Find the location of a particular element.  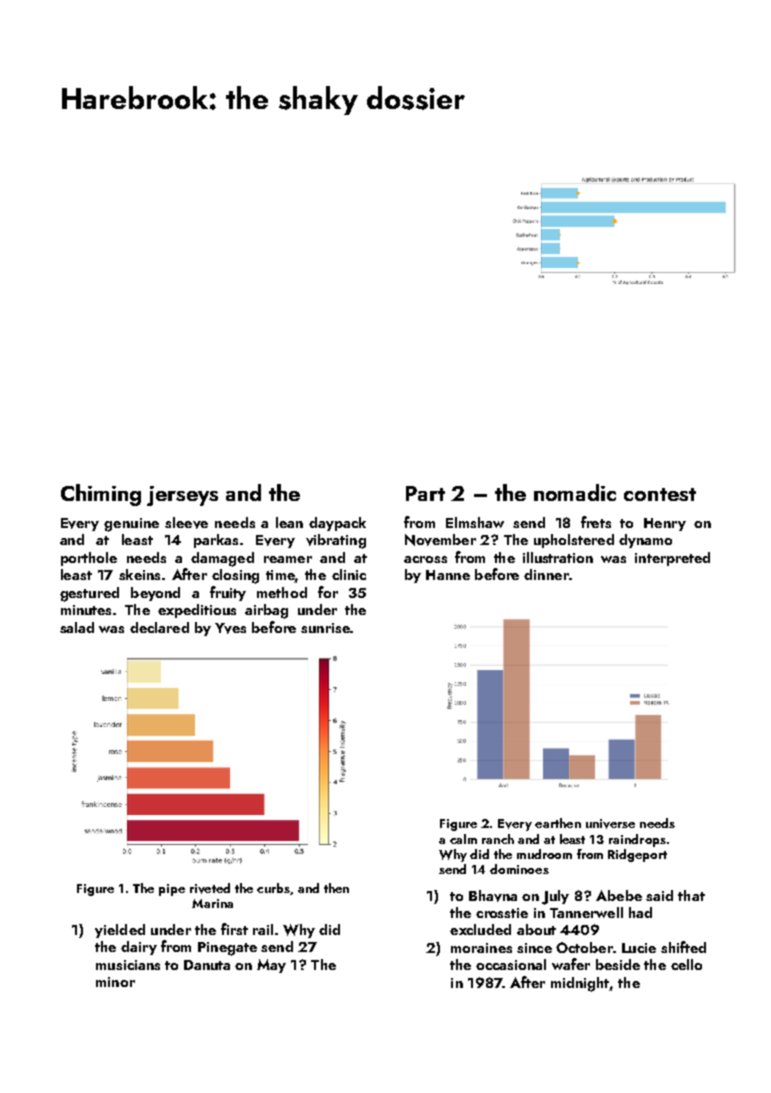

pipe is located at coordinates (172, 890).
